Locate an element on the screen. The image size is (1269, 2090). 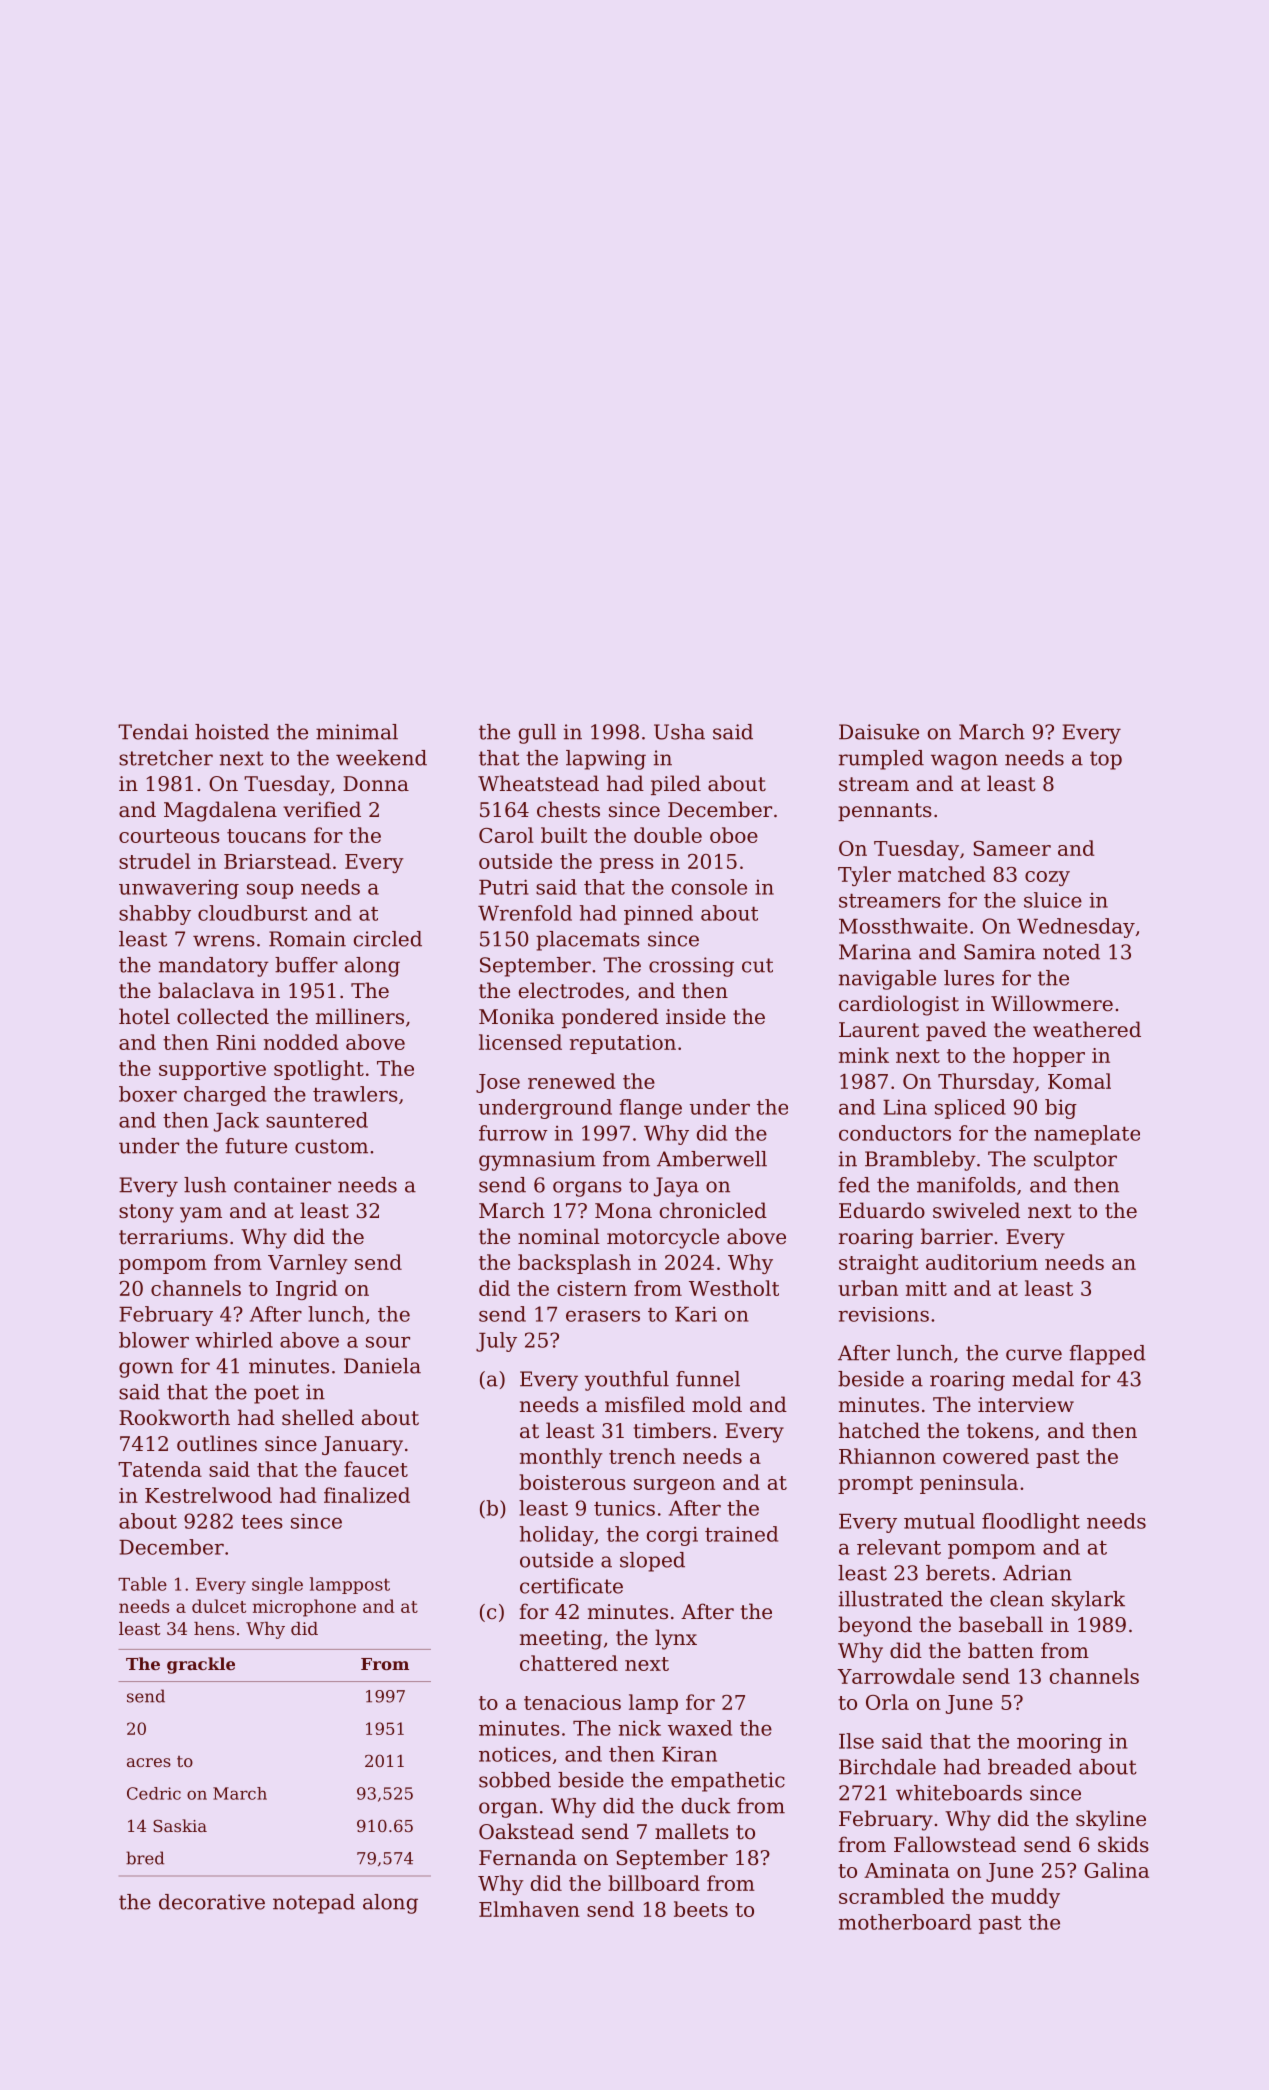
decorative is located at coordinates (212, 1902).
